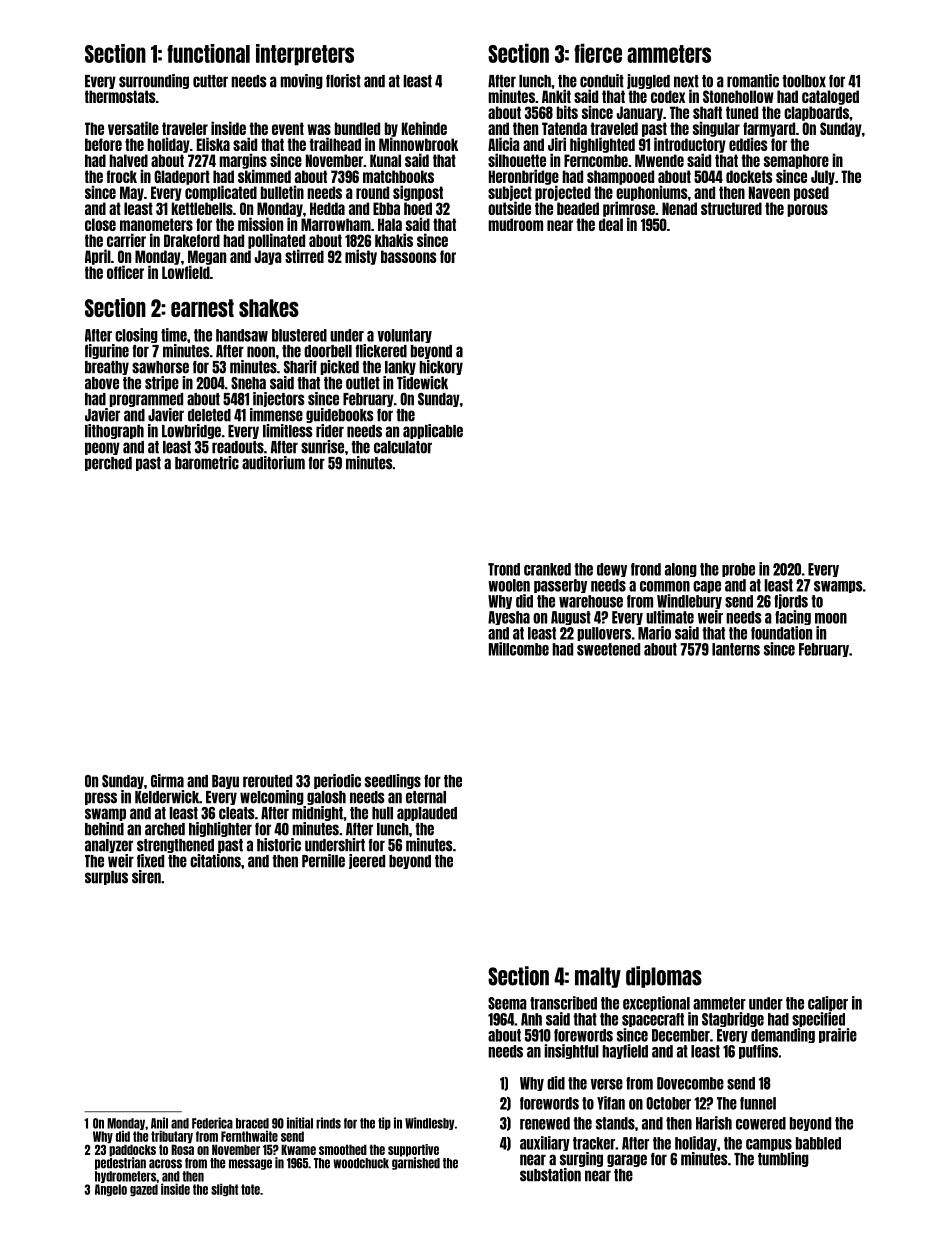 Image resolution: width=952 pixels, height=1233 pixels. What do you see at coordinates (427, 814) in the document?
I see `applauded` at bounding box center [427, 814].
